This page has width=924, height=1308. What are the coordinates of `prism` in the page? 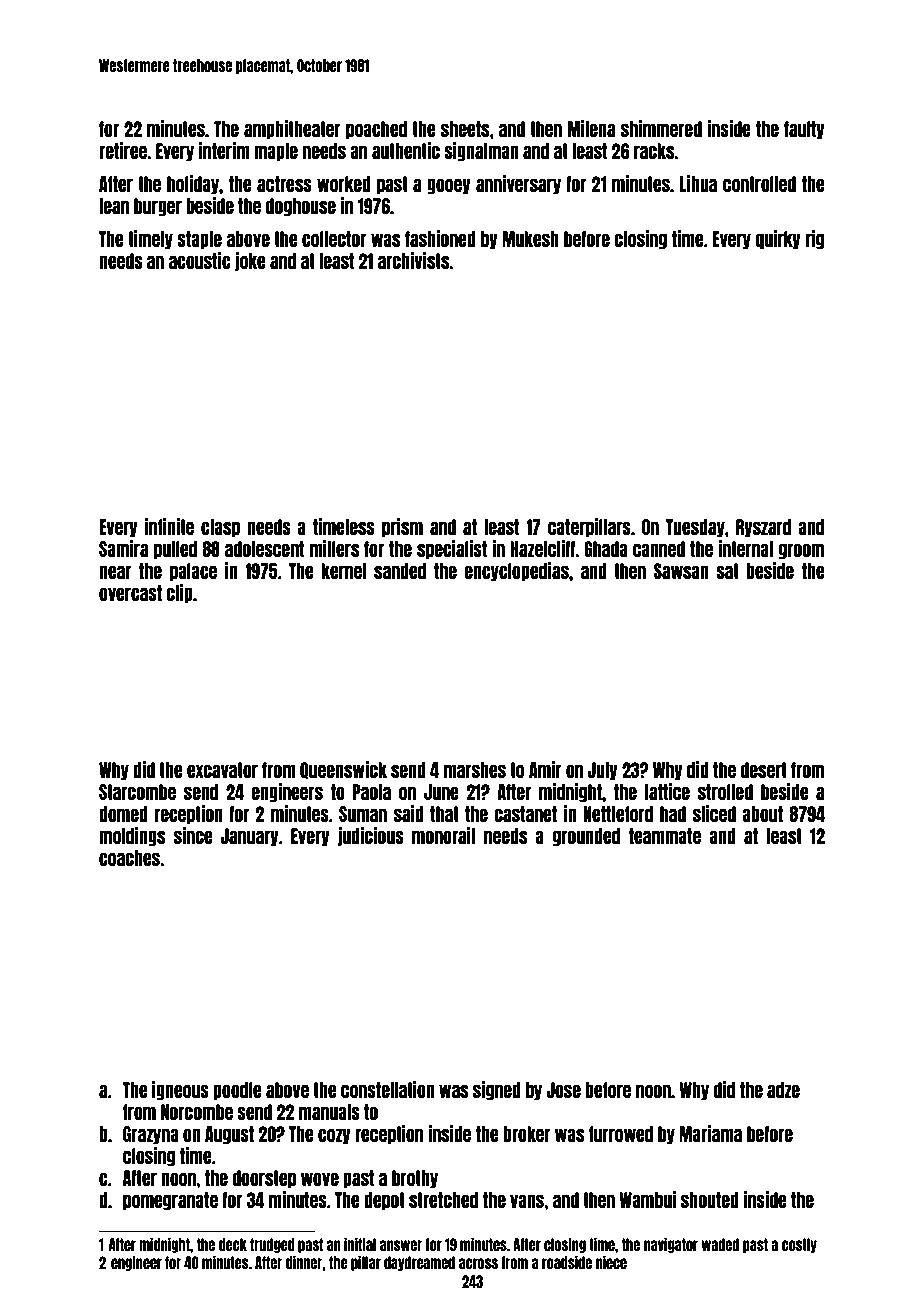 It's located at (402, 528).
